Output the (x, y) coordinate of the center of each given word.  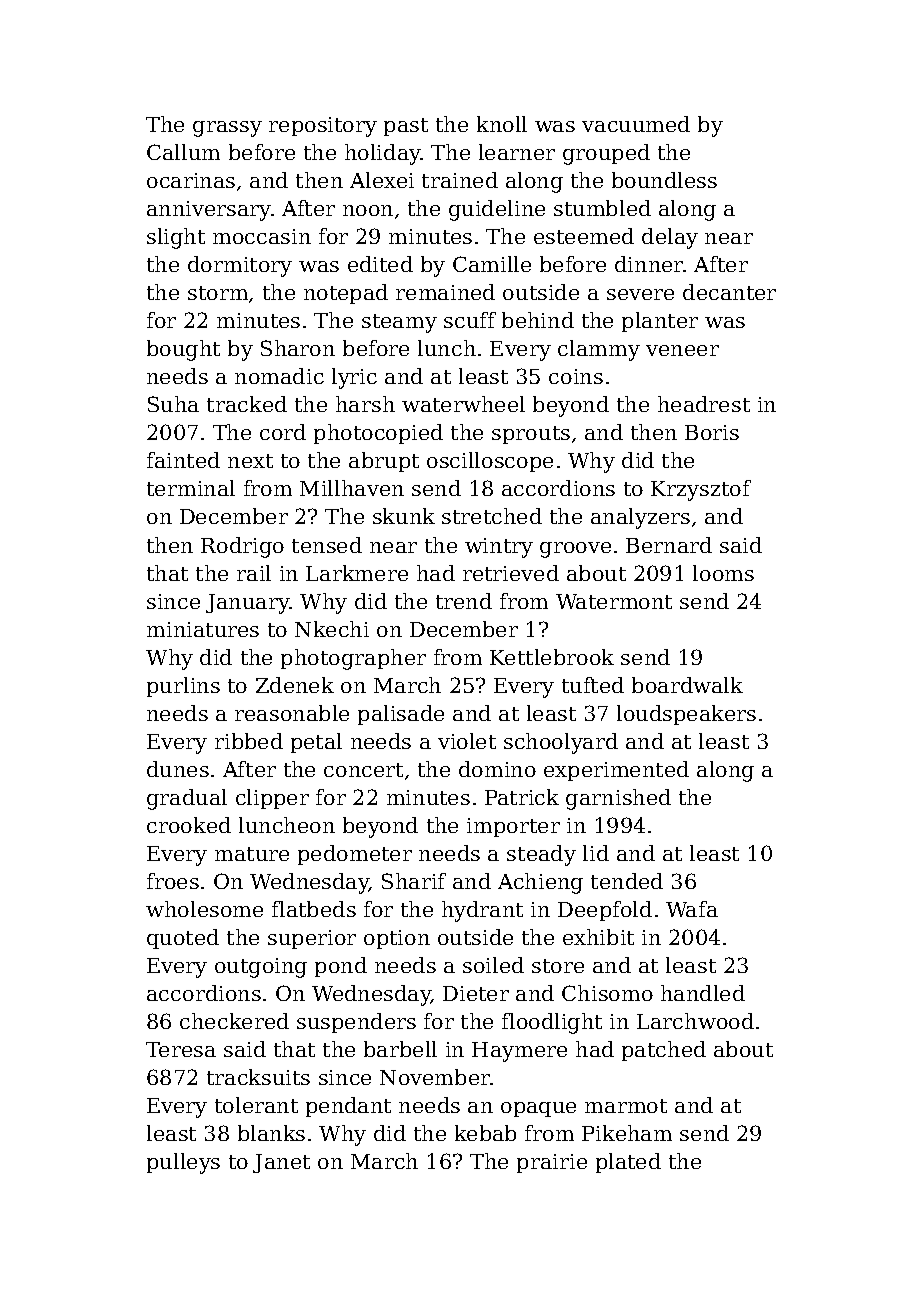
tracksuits (258, 1077)
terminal (191, 488)
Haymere (519, 1052)
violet (467, 741)
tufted (593, 685)
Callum (183, 152)
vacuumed (636, 124)
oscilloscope (490, 462)
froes (173, 881)
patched (664, 1051)
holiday (383, 154)
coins (576, 376)
